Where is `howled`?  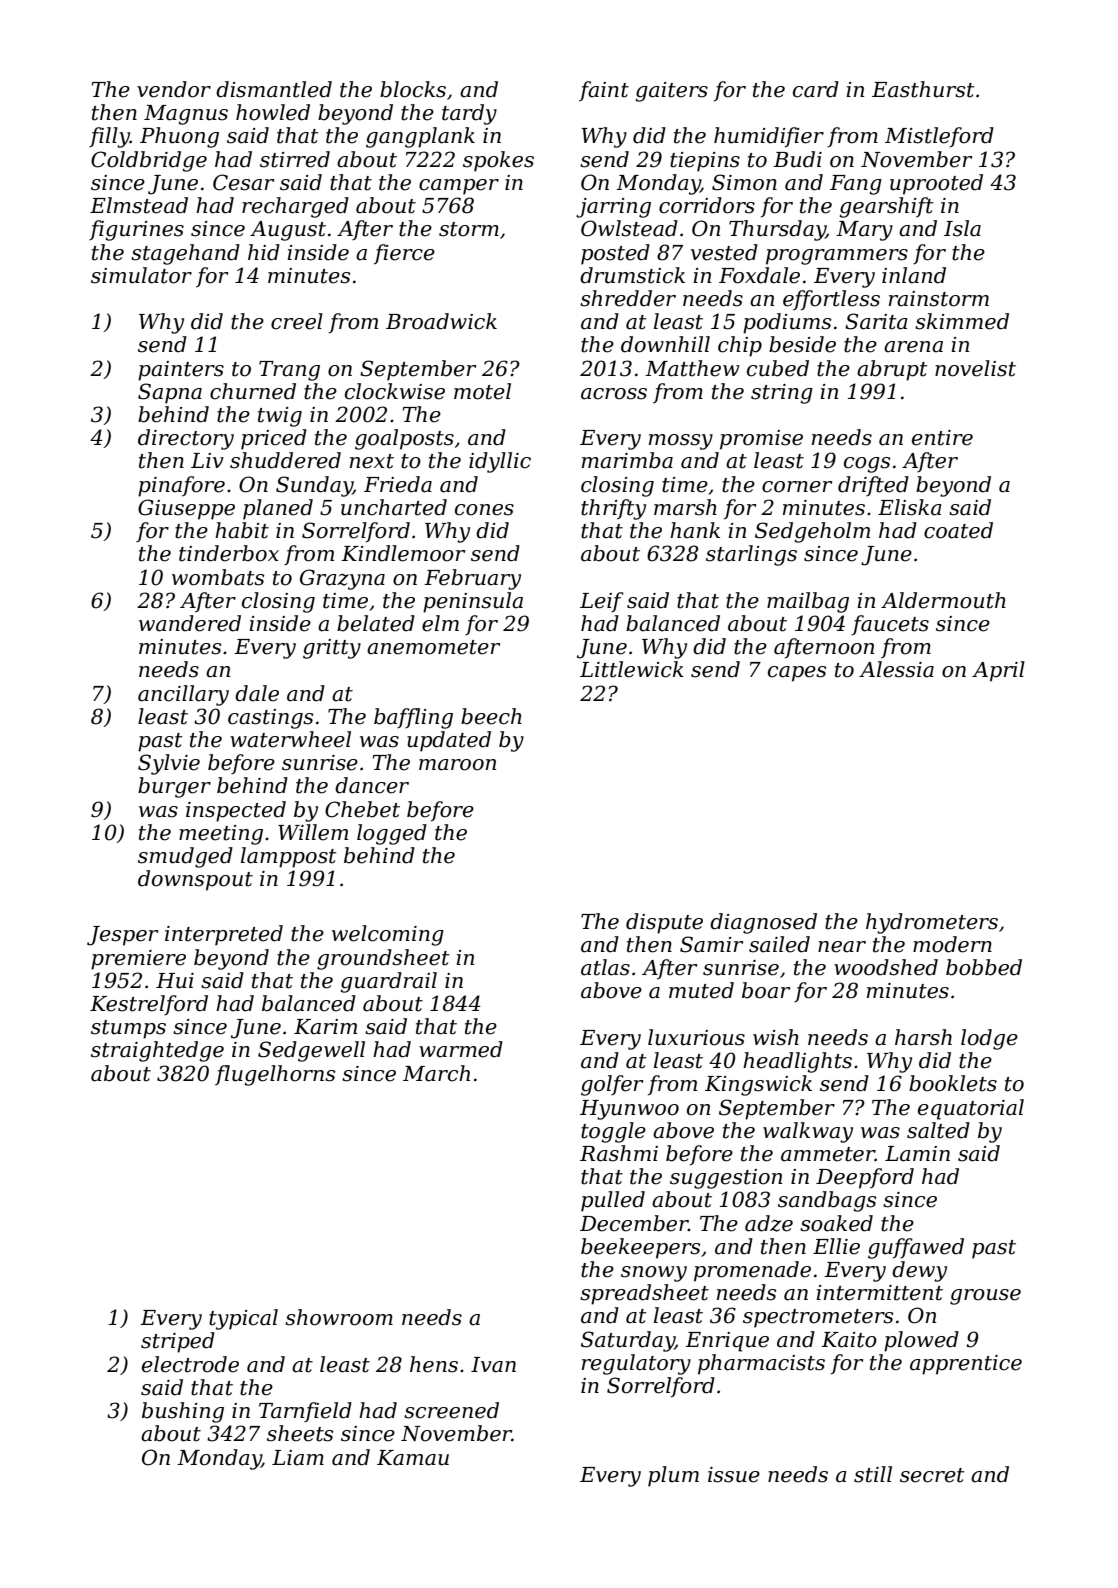
howled is located at coordinates (273, 112).
